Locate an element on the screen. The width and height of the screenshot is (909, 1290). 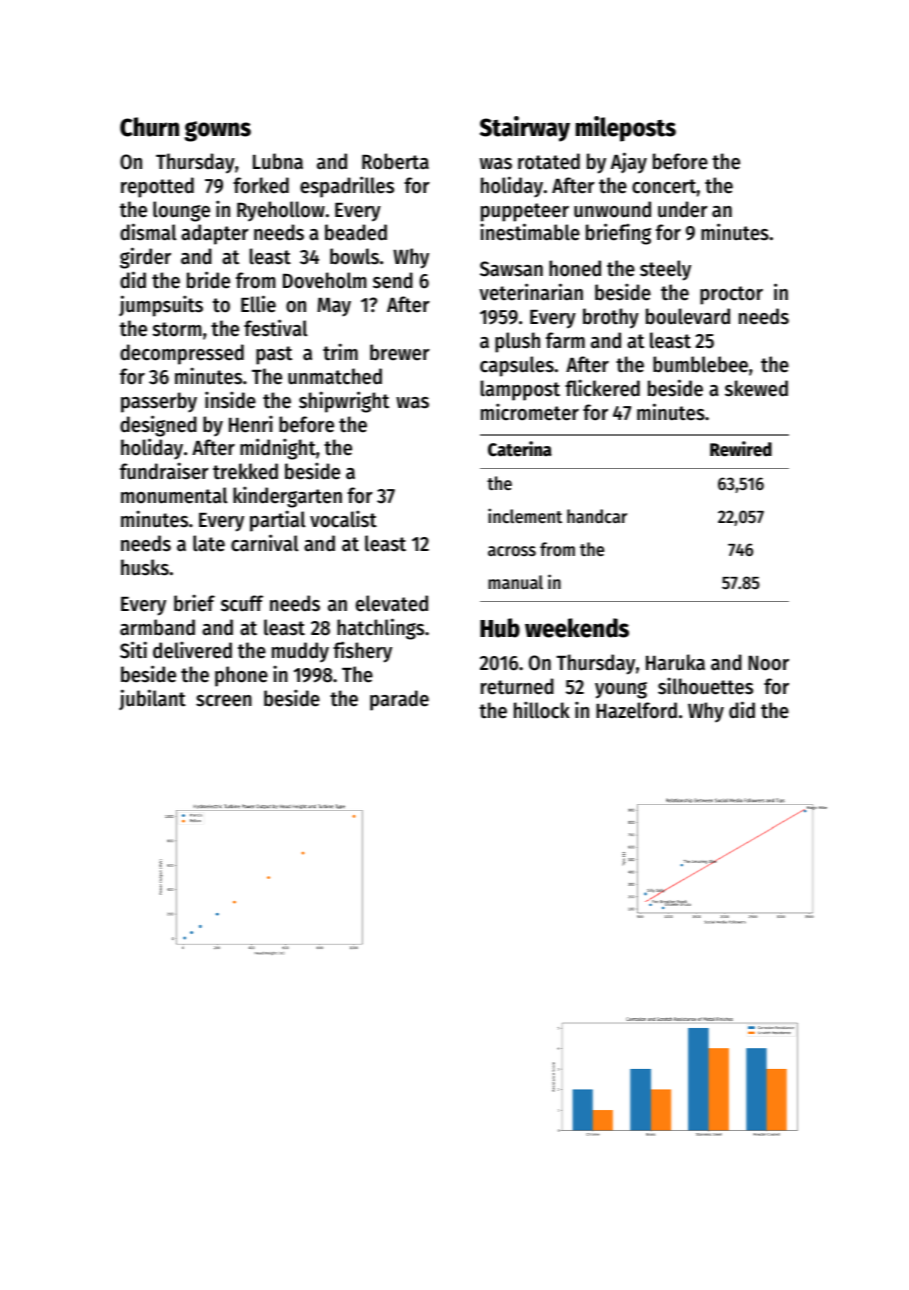
boulevard is located at coordinates (688, 316).
